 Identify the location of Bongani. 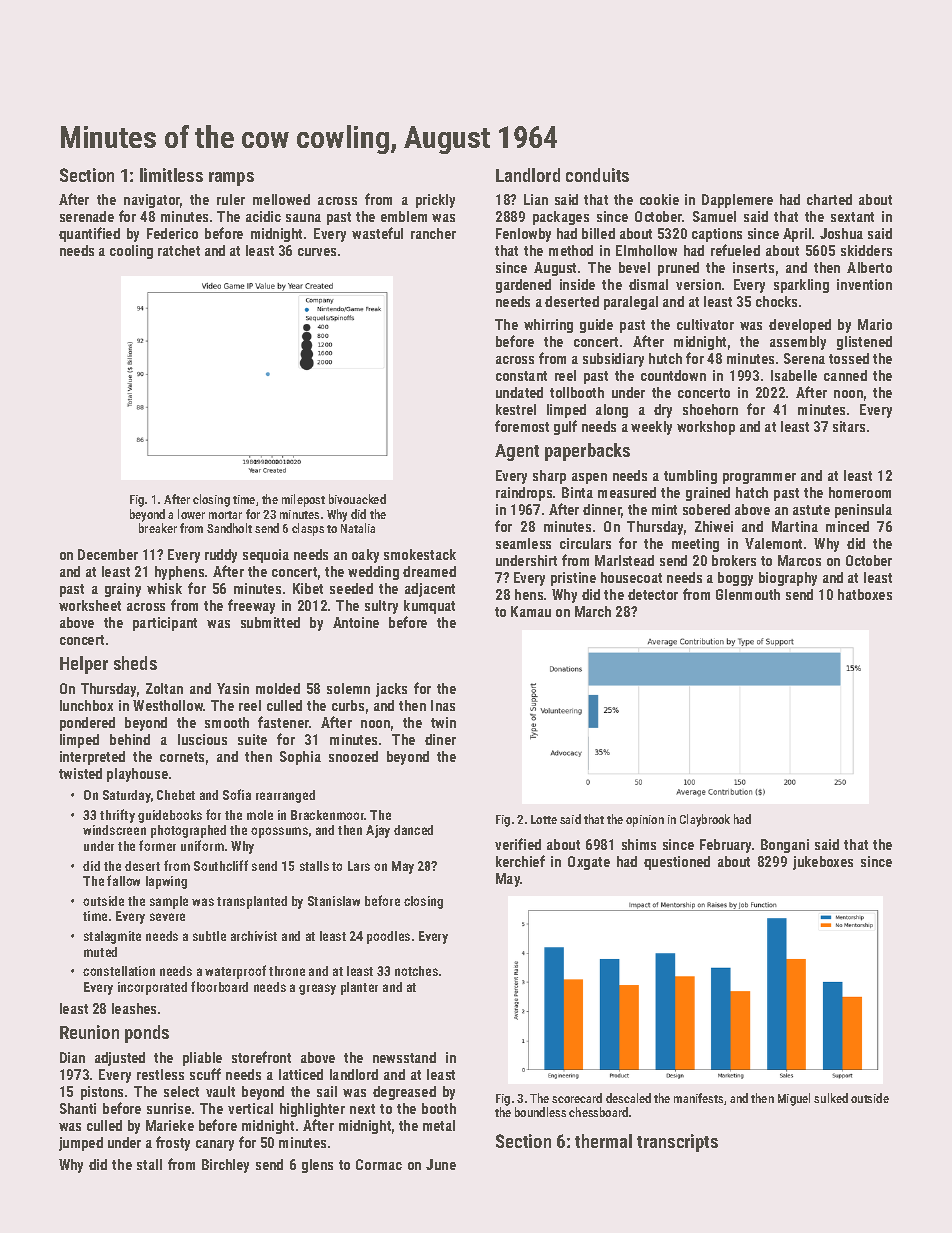
(785, 846).
